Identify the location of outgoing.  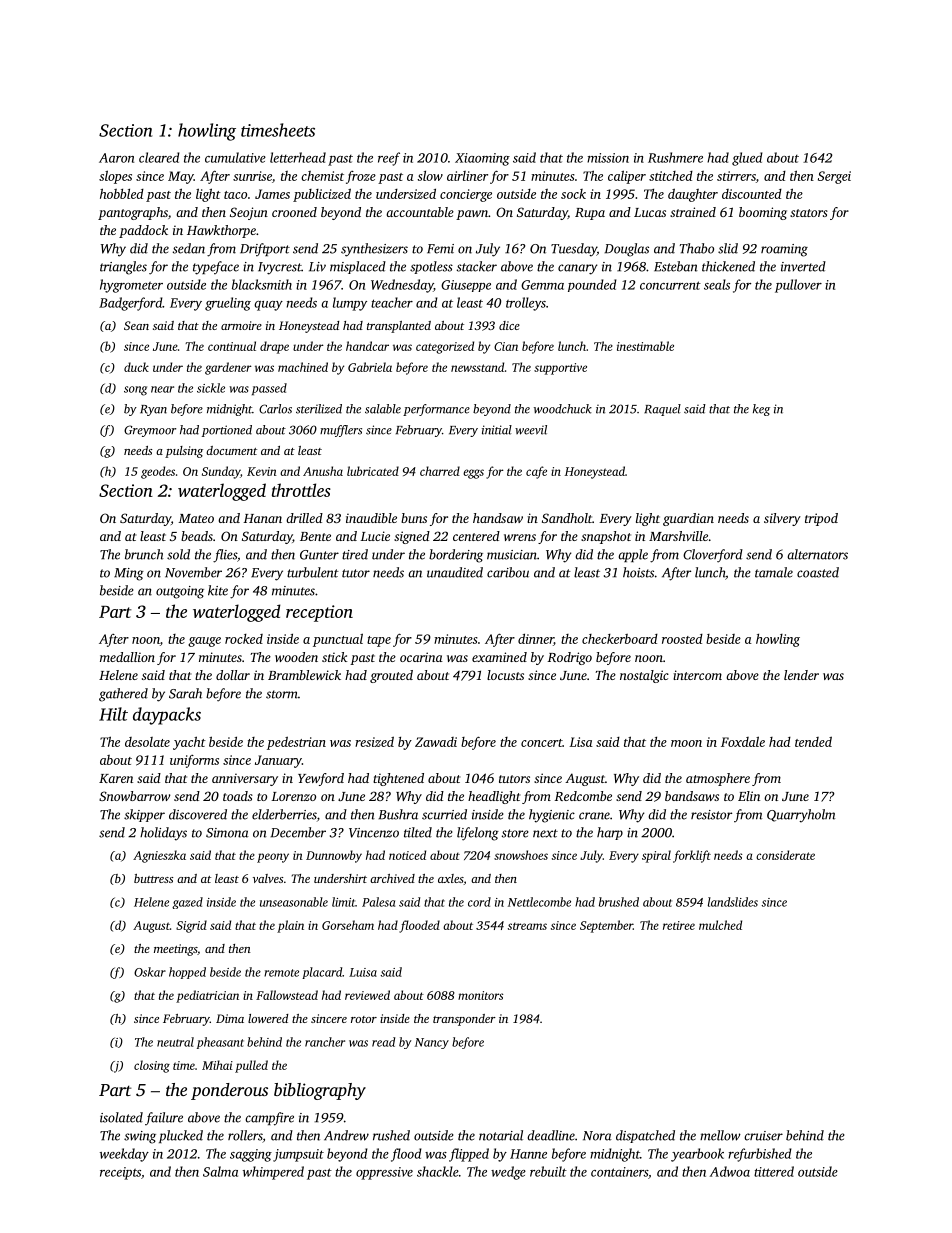
(180, 592).
